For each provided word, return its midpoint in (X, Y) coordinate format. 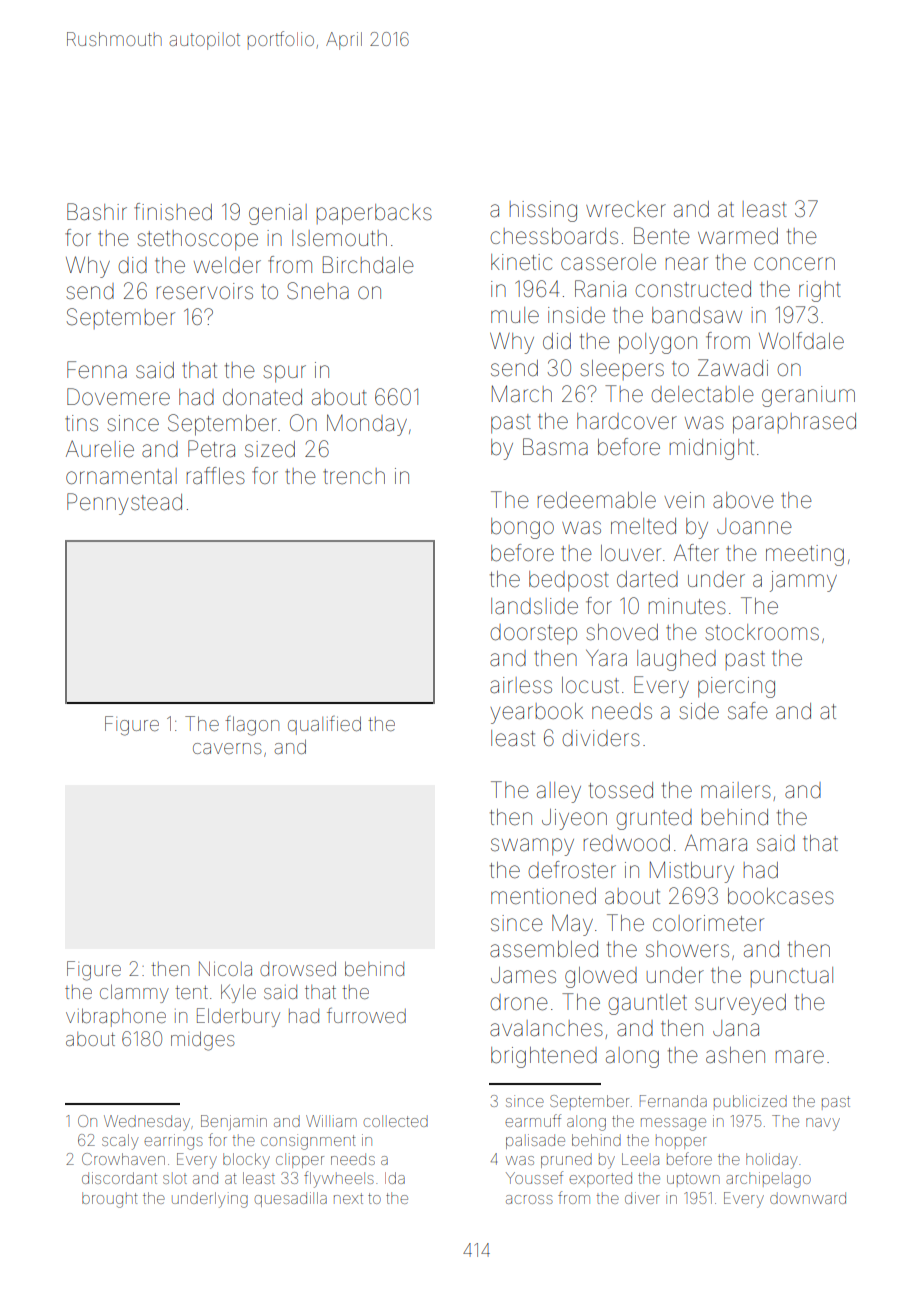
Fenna (97, 370)
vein (684, 500)
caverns (227, 748)
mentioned (543, 896)
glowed (601, 977)
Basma (555, 447)
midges (203, 1041)
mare (800, 1057)
